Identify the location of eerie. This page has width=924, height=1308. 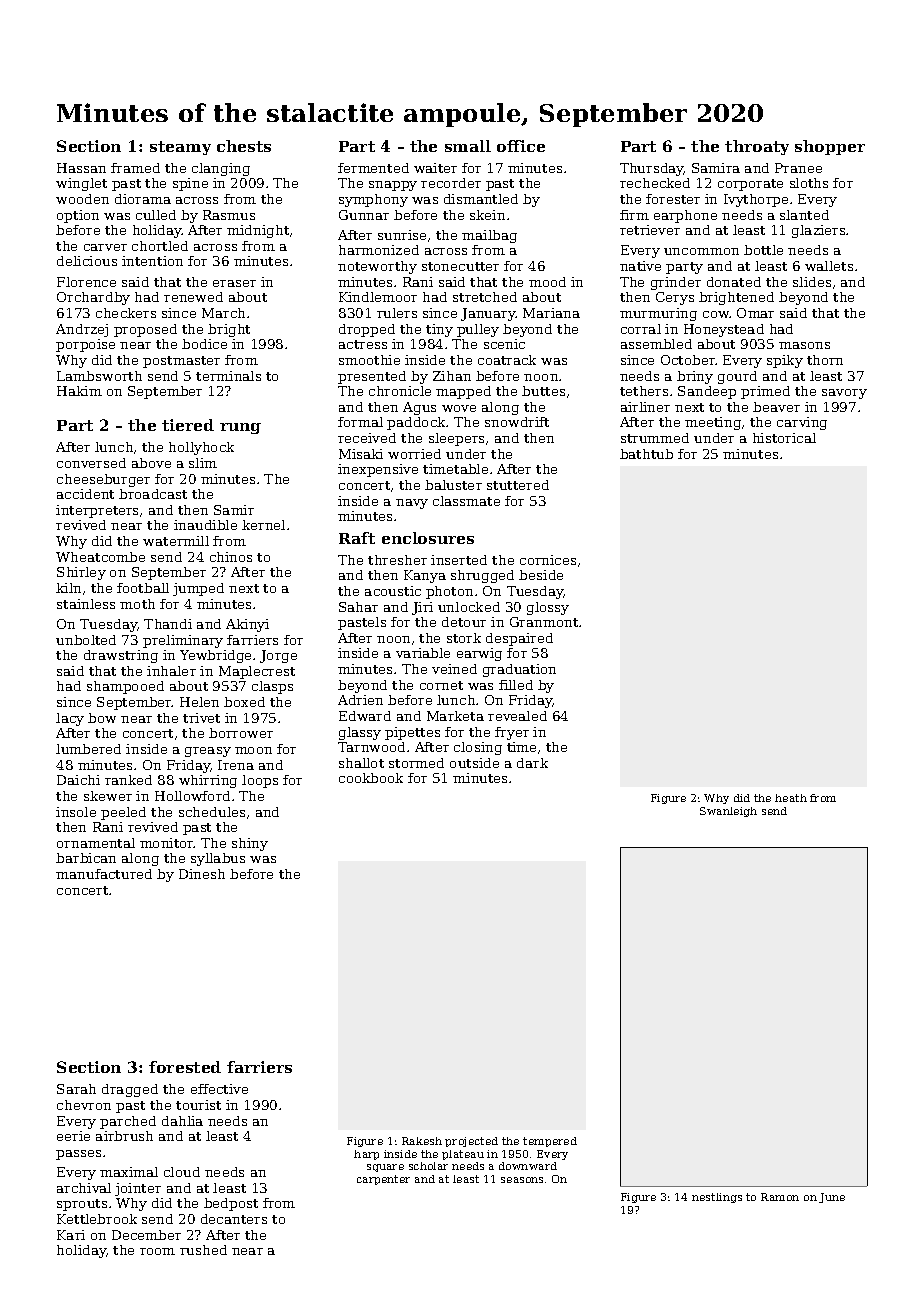
(73, 1136).
